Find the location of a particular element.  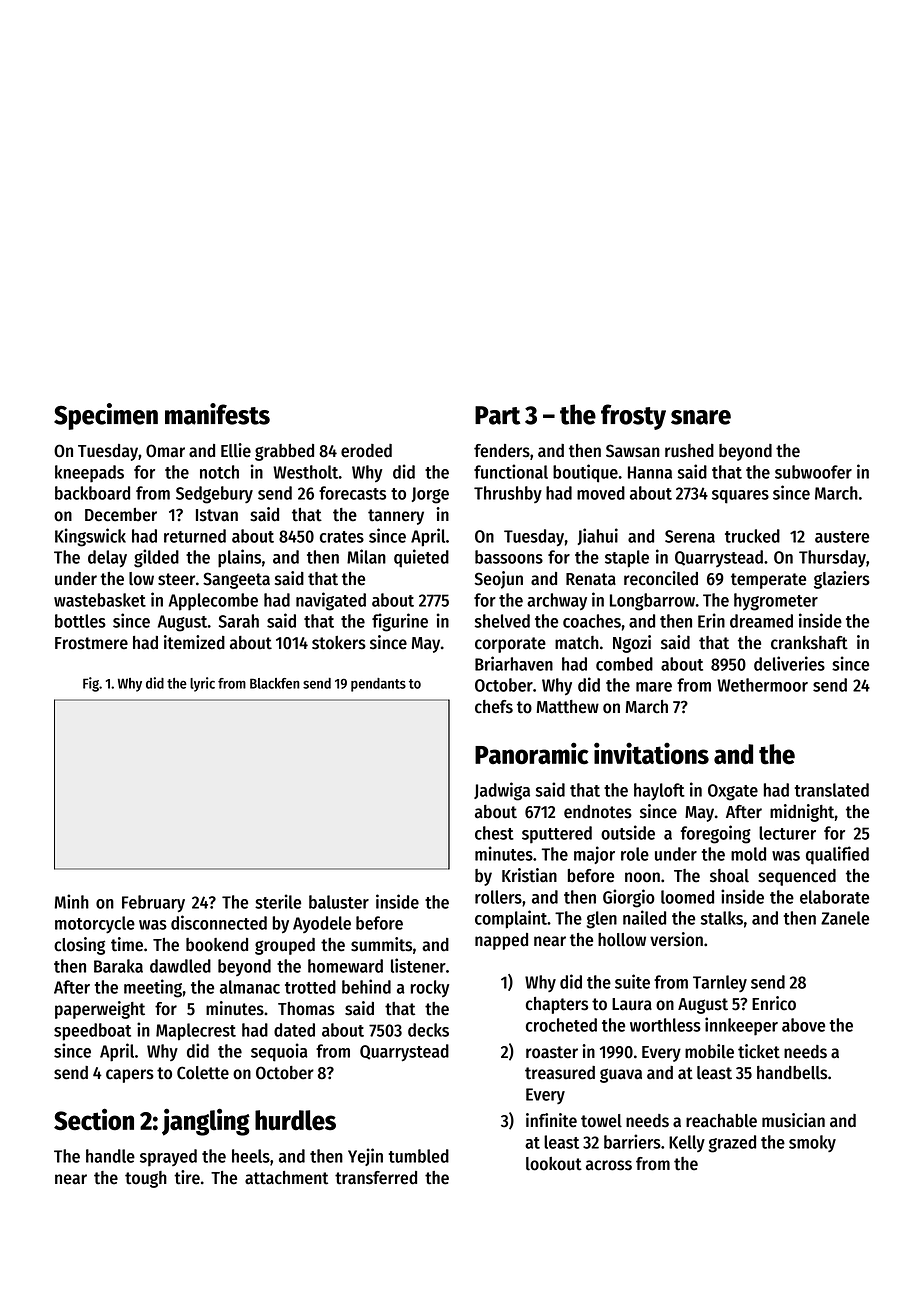

frosty is located at coordinates (633, 417).
